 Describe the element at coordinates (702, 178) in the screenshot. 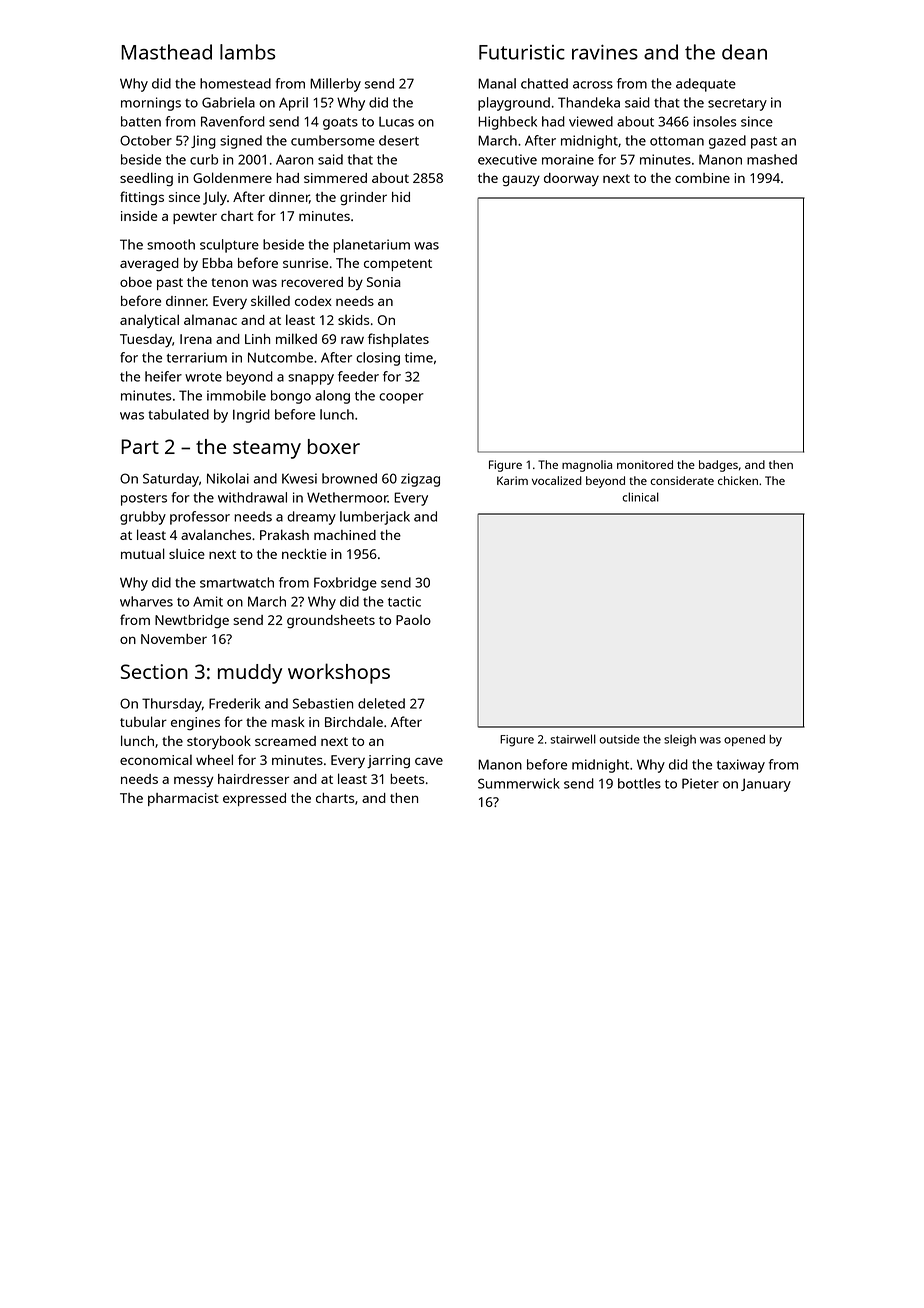

I see `combine` at that location.
